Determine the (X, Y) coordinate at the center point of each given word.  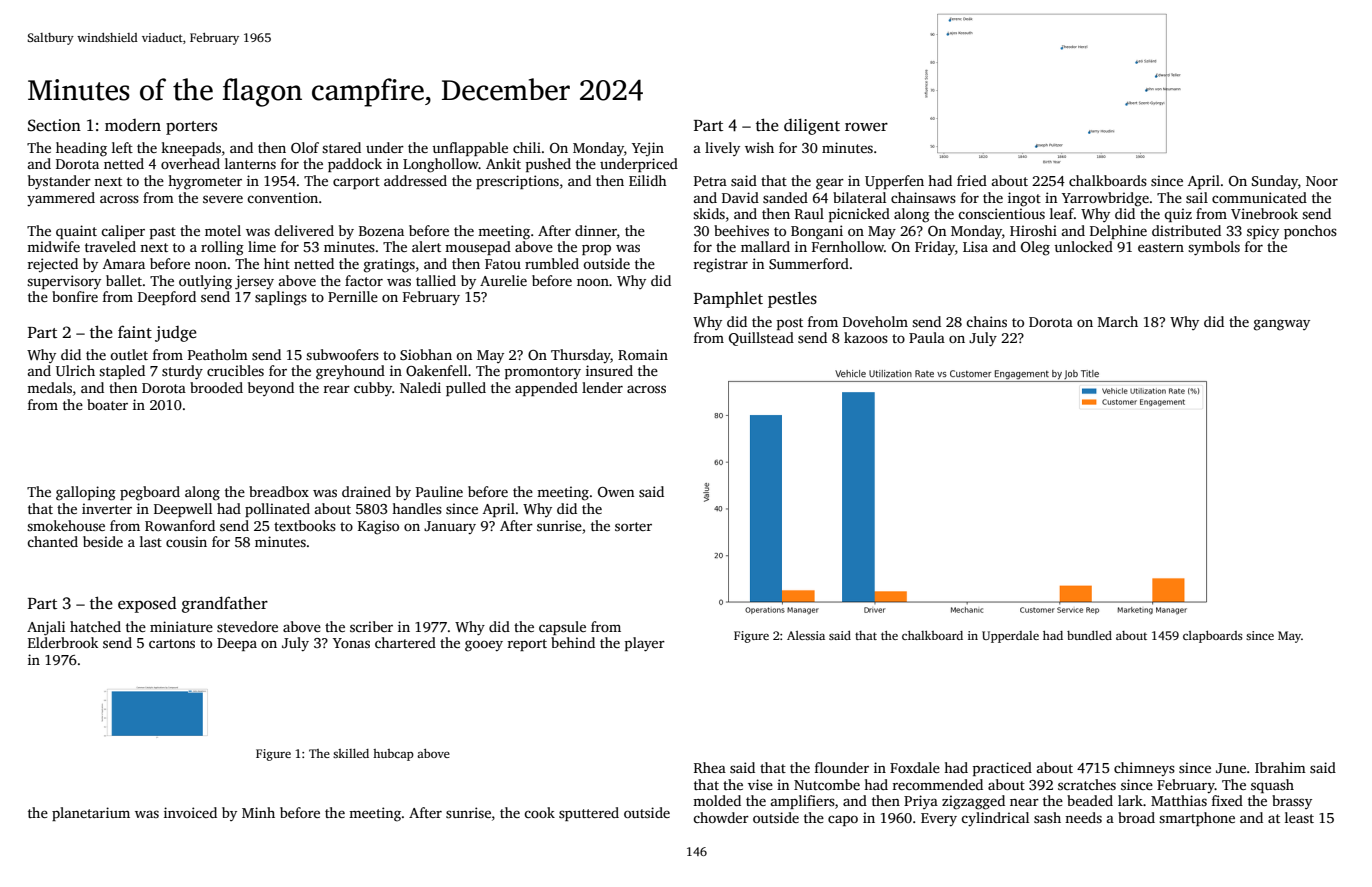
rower (866, 127)
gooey (484, 646)
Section (54, 125)
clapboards (1213, 637)
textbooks (305, 525)
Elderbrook (63, 642)
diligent (812, 126)
